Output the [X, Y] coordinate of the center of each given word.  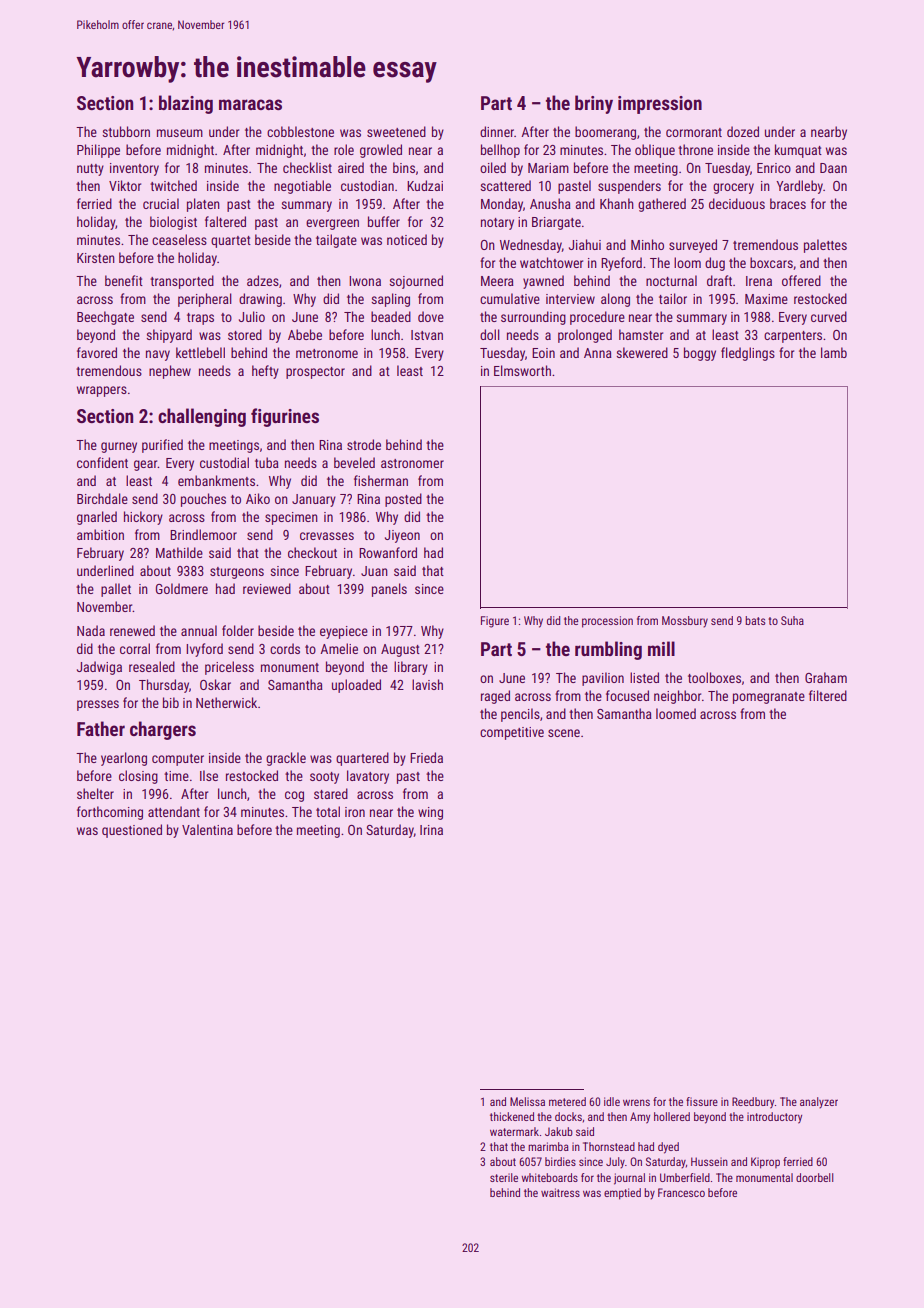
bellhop [500, 151]
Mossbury [685, 622]
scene [564, 733]
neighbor [677, 697]
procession [607, 622]
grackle [286, 759]
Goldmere [182, 588]
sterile [504, 1177]
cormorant [694, 132]
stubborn [126, 131]
